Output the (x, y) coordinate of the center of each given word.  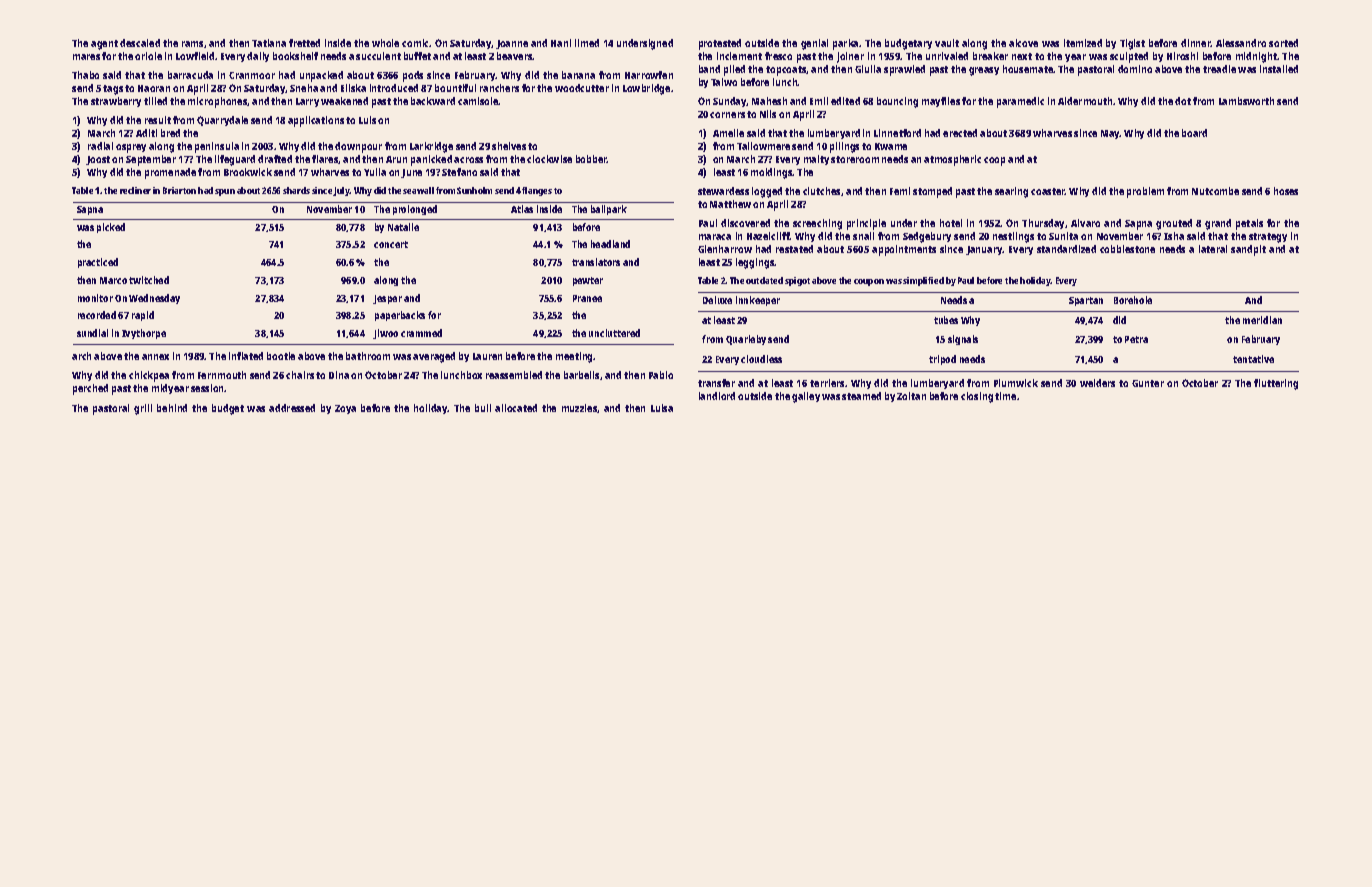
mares (86, 57)
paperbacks (400, 316)
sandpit (1248, 250)
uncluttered (614, 333)
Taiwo (724, 82)
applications (316, 121)
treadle (1219, 69)
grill (143, 409)
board (1194, 133)
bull (483, 408)
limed (587, 43)
